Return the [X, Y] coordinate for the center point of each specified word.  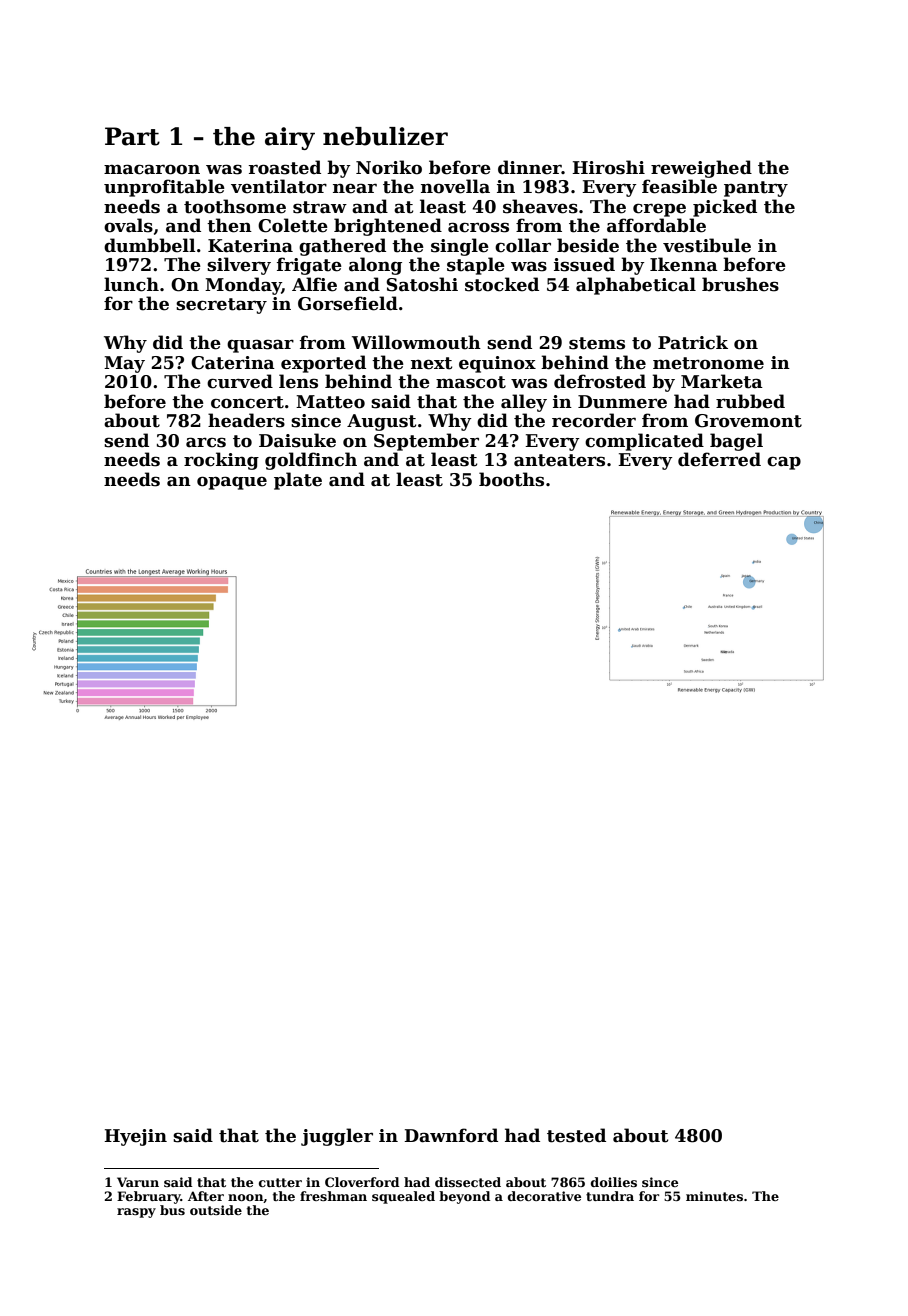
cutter [280, 1182]
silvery [239, 266]
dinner [530, 167]
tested [576, 1135]
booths [511, 479]
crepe [659, 210]
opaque [232, 483]
